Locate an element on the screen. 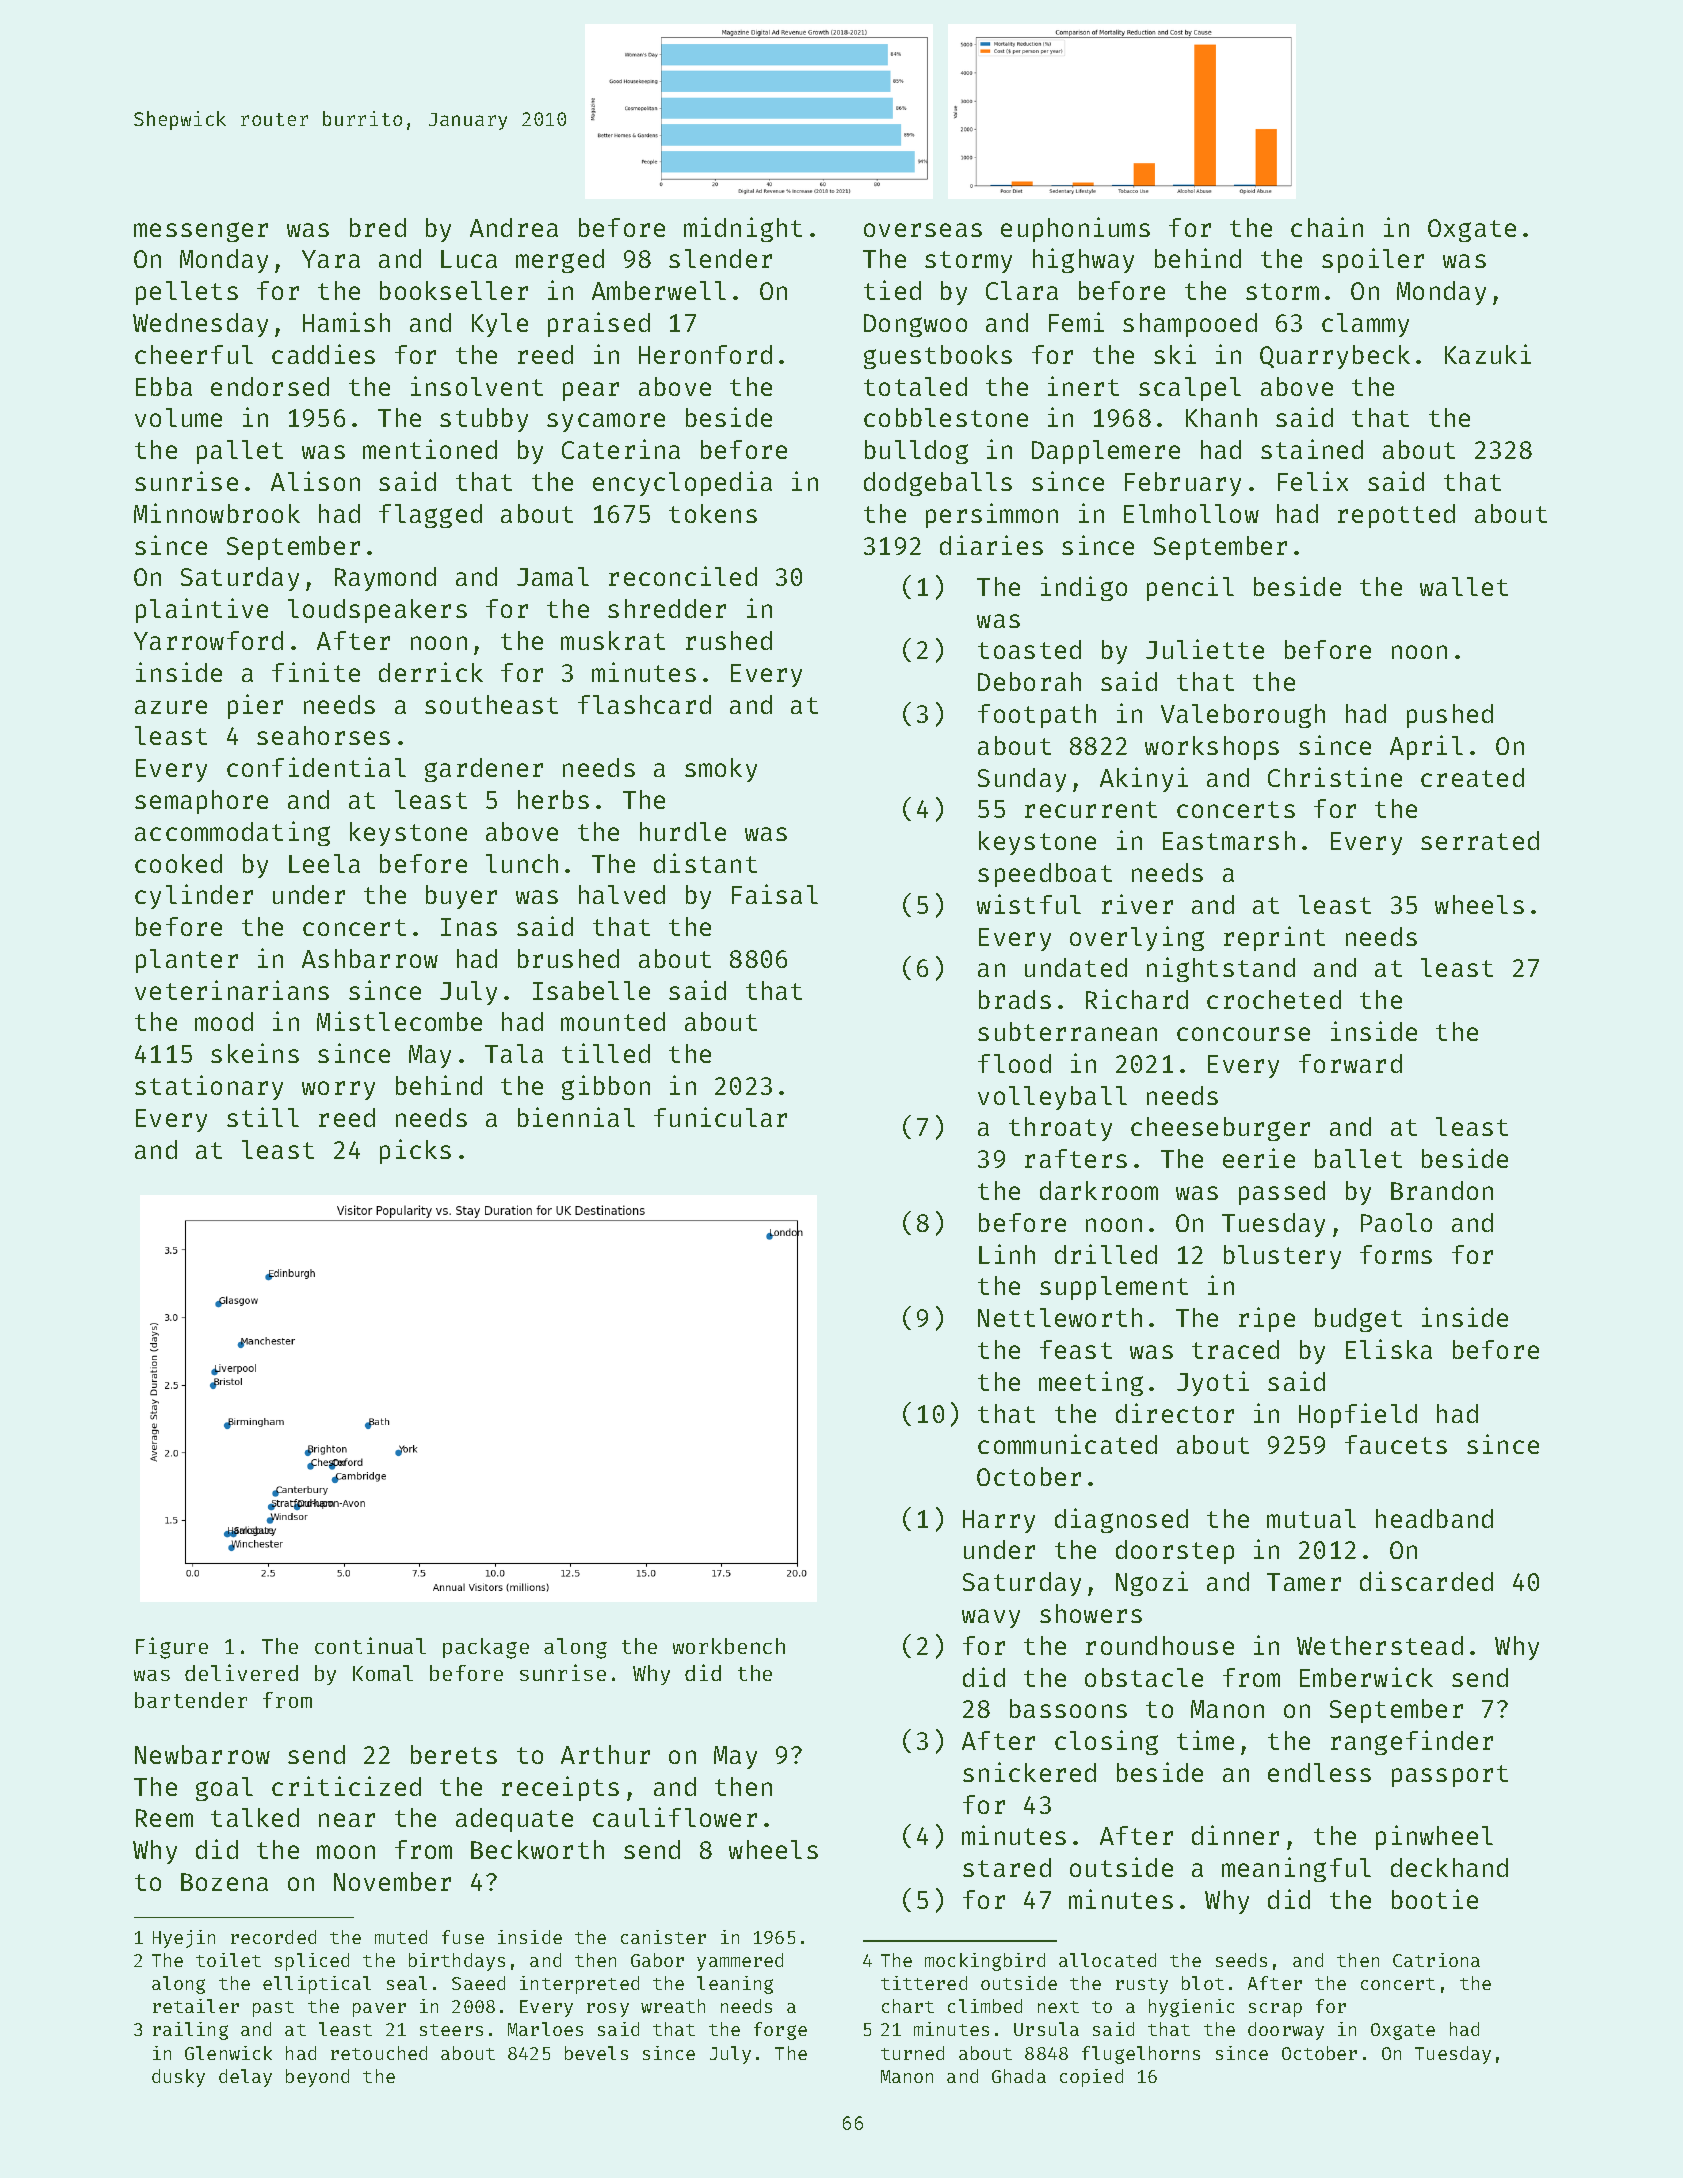 The width and height of the screenshot is (1683, 2178). midnight is located at coordinates (743, 229).
